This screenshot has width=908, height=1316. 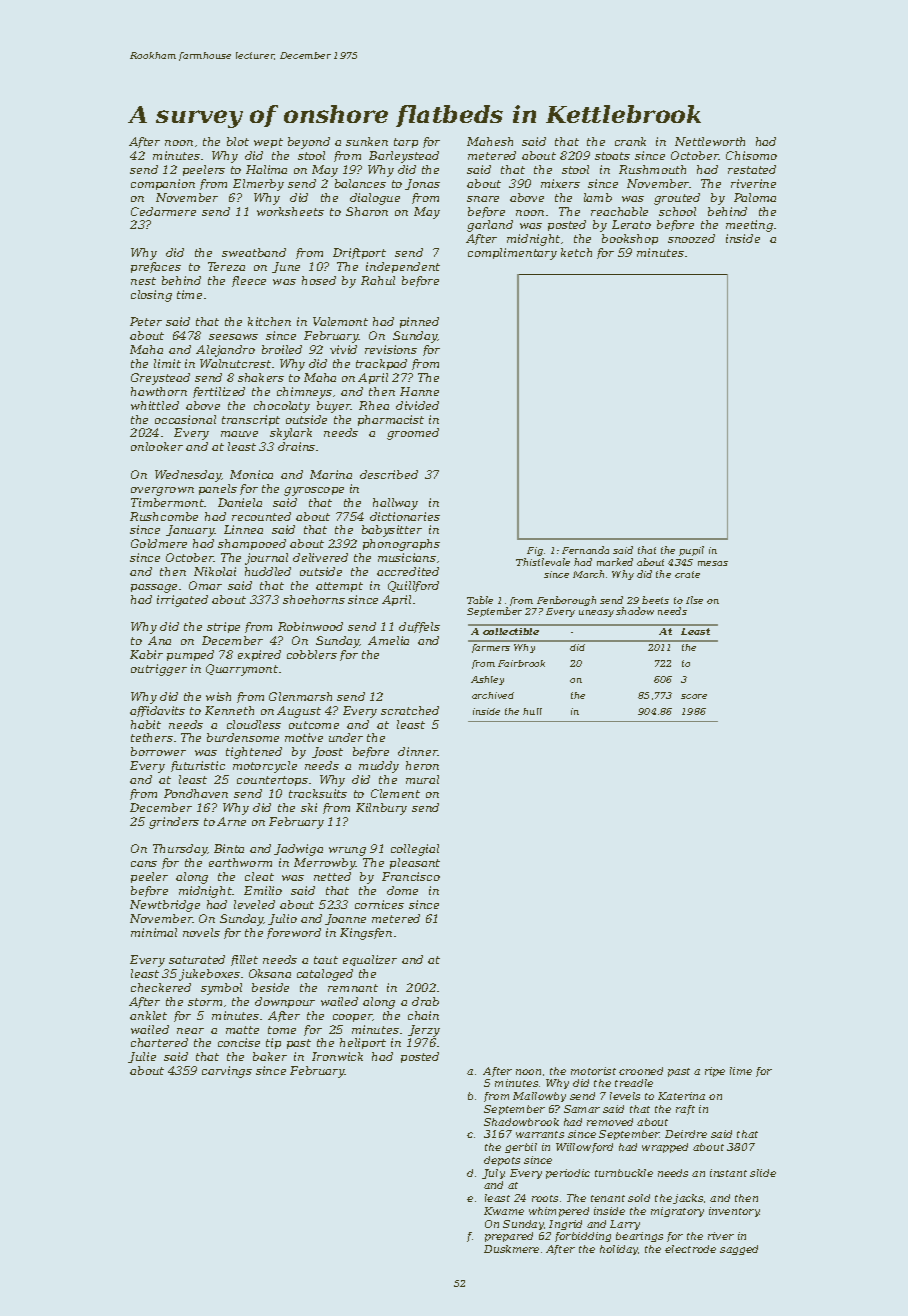 What do you see at coordinates (480, 600) in the screenshot?
I see `Table` at bounding box center [480, 600].
